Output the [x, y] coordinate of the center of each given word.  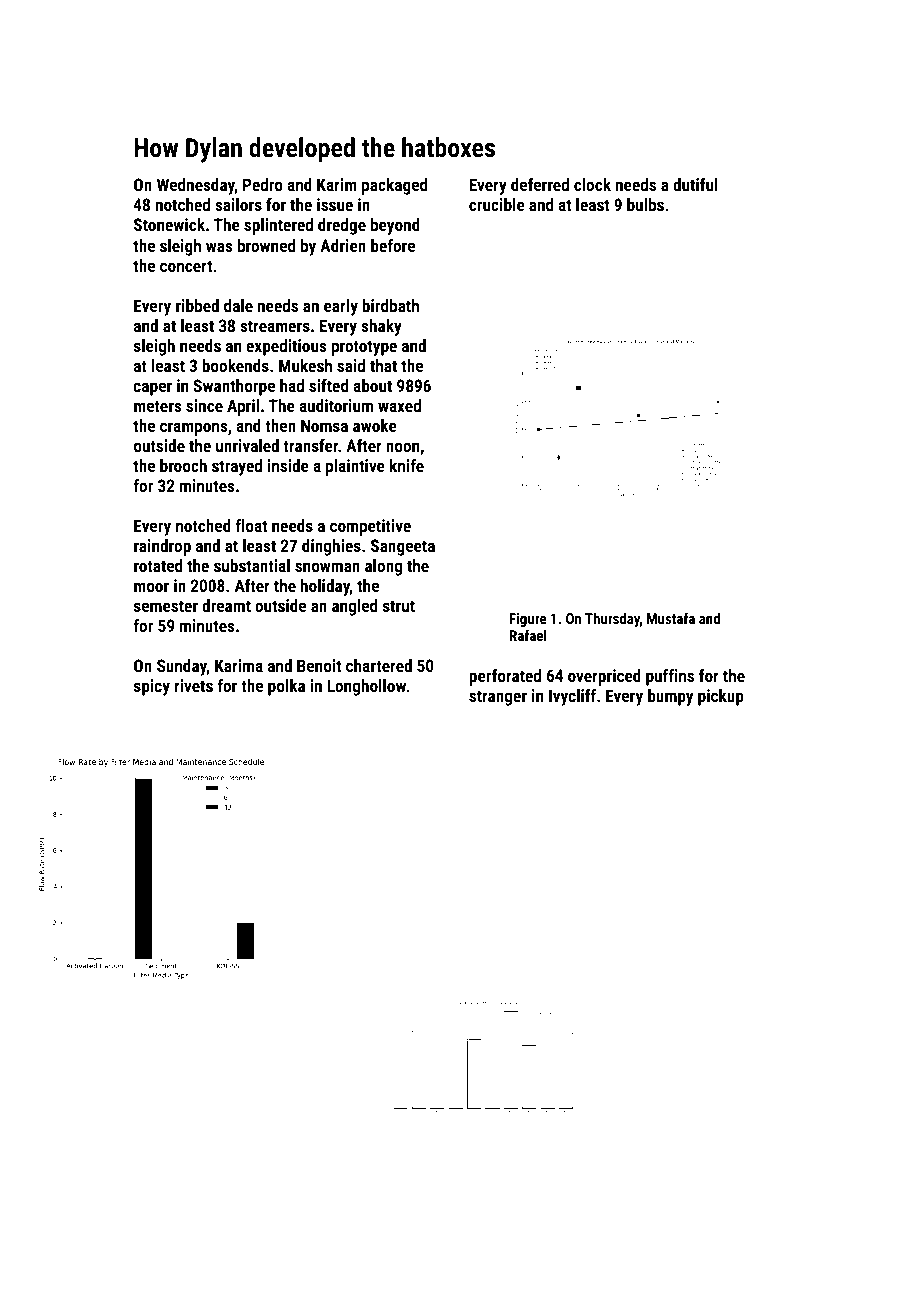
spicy [152, 687]
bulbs [645, 204]
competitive [370, 527]
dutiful [695, 184]
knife [407, 465]
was [219, 247]
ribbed [197, 305]
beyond [395, 226]
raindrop [162, 547]
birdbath [390, 305]
